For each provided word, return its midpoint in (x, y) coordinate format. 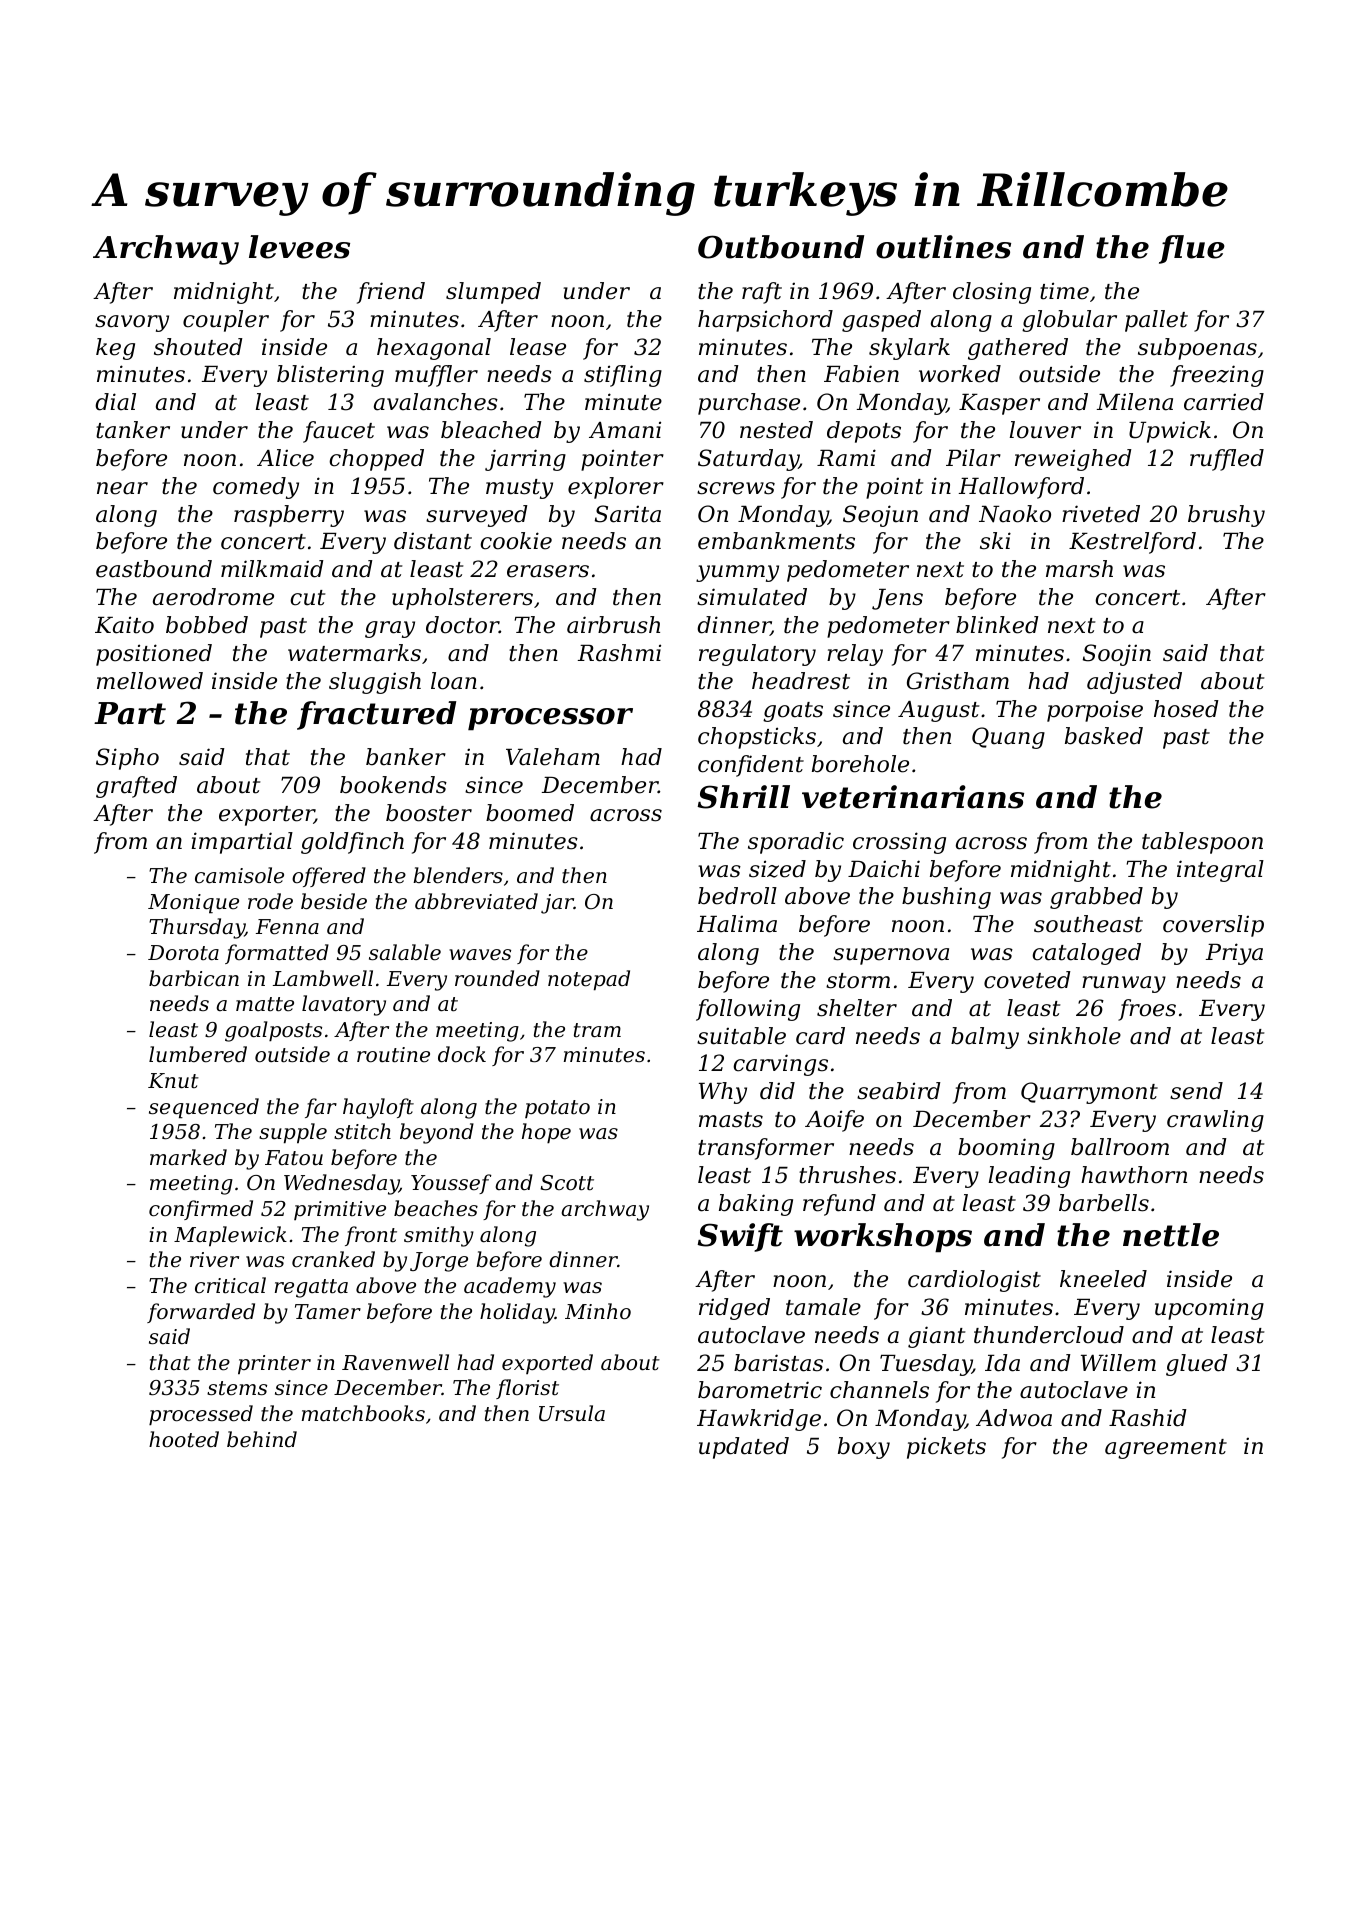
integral (1220, 871)
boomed (530, 813)
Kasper (999, 404)
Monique (193, 904)
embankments (776, 541)
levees (299, 247)
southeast (1088, 924)
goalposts (273, 1031)
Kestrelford (1132, 543)
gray (390, 629)
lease (538, 347)
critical (230, 1285)
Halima (737, 924)
